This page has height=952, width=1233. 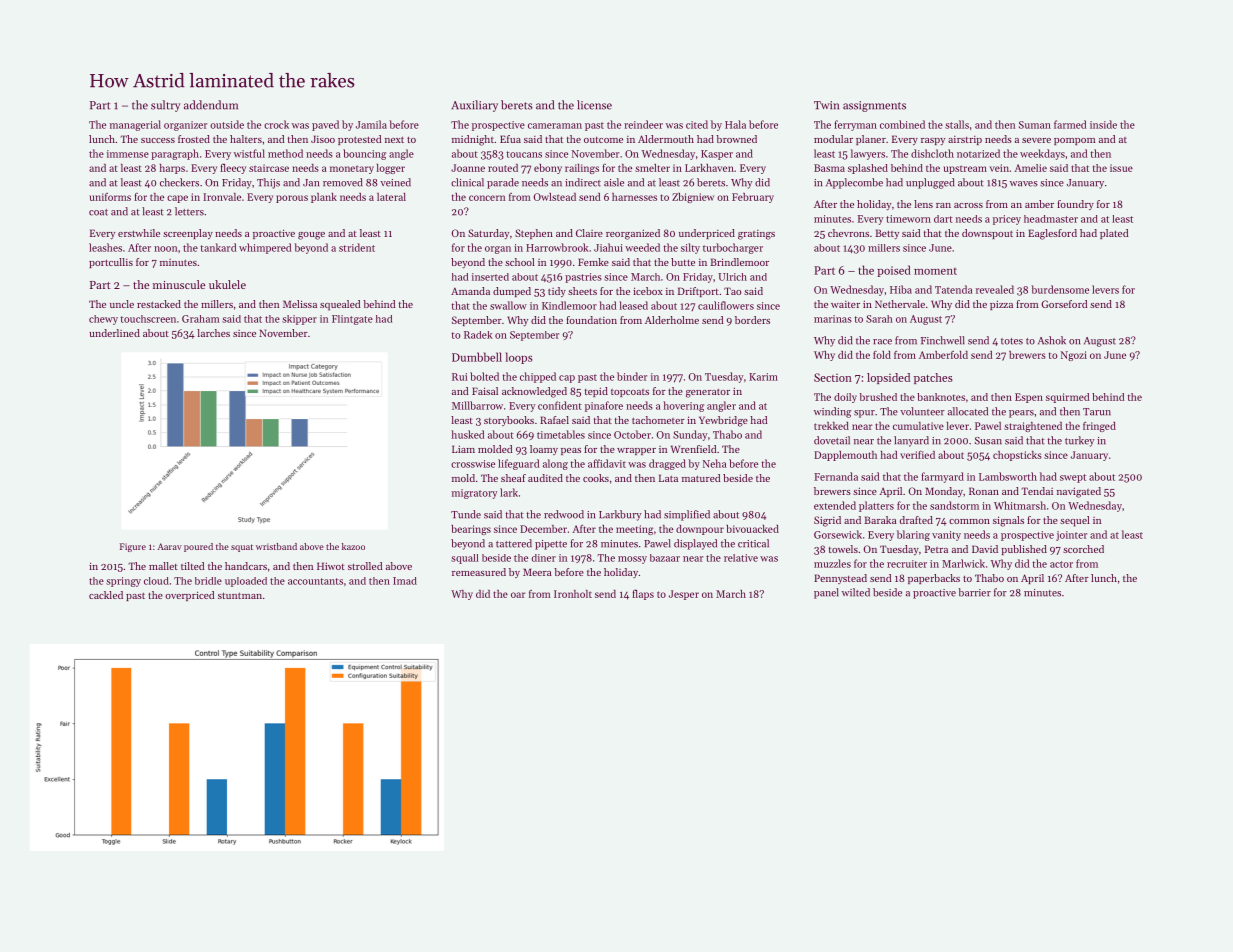 I want to click on stuntman, so click(x=240, y=595).
